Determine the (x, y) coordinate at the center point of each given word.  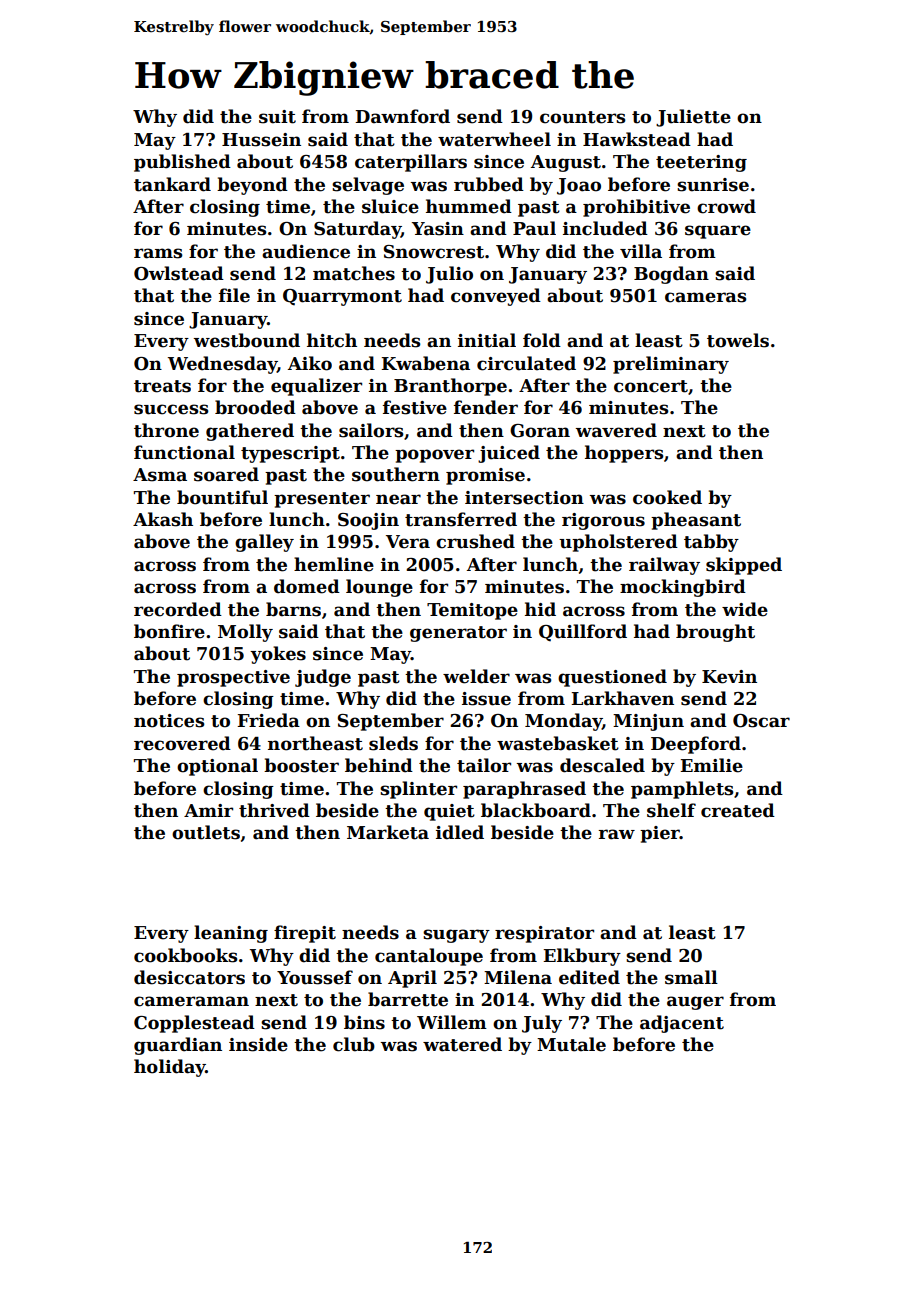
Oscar (761, 721)
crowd (726, 206)
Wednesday (222, 365)
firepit (305, 934)
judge (323, 678)
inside (258, 1044)
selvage (368, 186)
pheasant (696, 521)
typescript (290, 454)
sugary (456, 936)
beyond (252, 186)
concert (651, 386)
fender (486, 407)
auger (695, 1003)
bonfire (169, 631)
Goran (540, 431)
